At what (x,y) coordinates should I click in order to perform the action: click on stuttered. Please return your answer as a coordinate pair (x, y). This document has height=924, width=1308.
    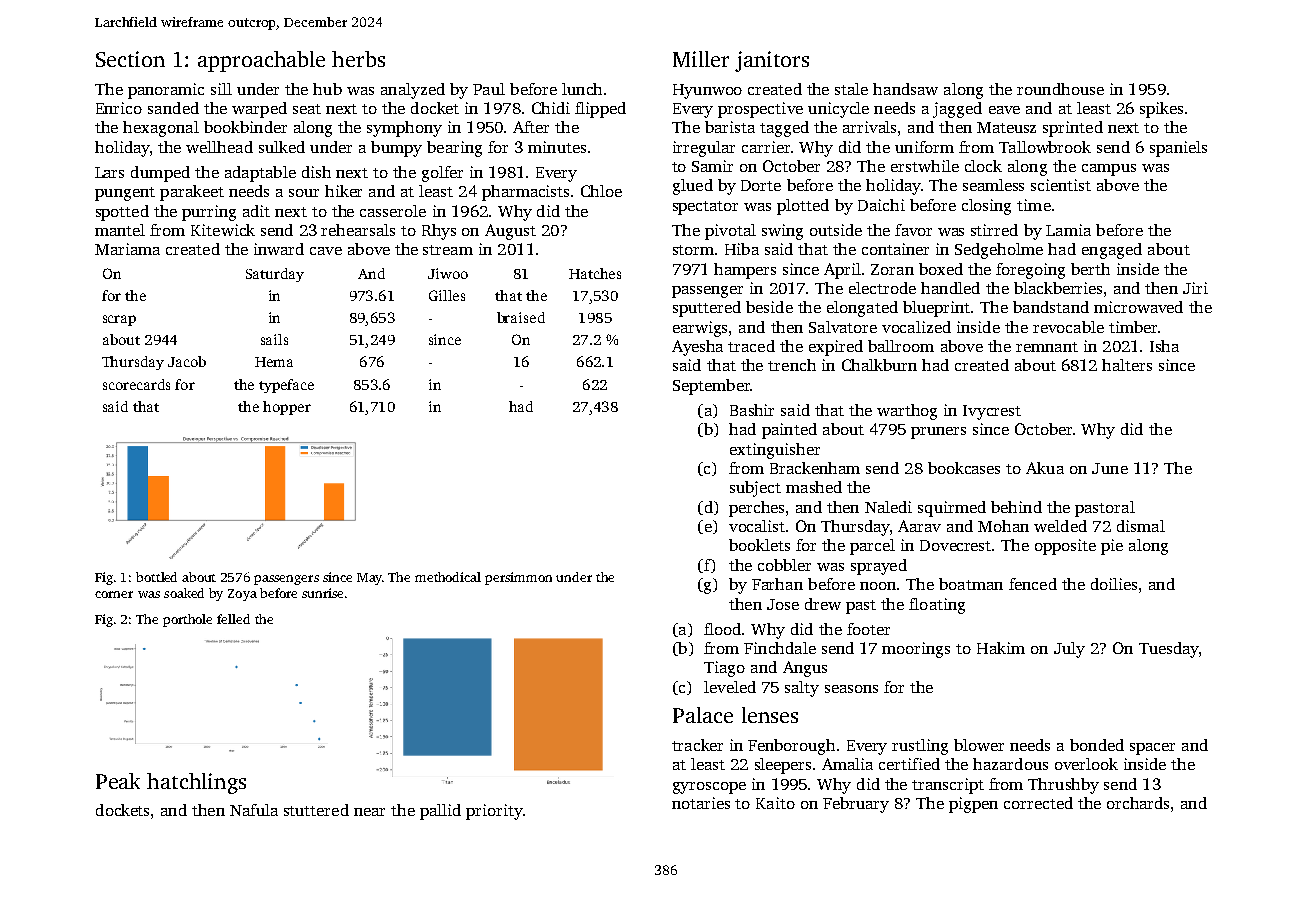
    Looking at the image, I should click on (316, 810).
